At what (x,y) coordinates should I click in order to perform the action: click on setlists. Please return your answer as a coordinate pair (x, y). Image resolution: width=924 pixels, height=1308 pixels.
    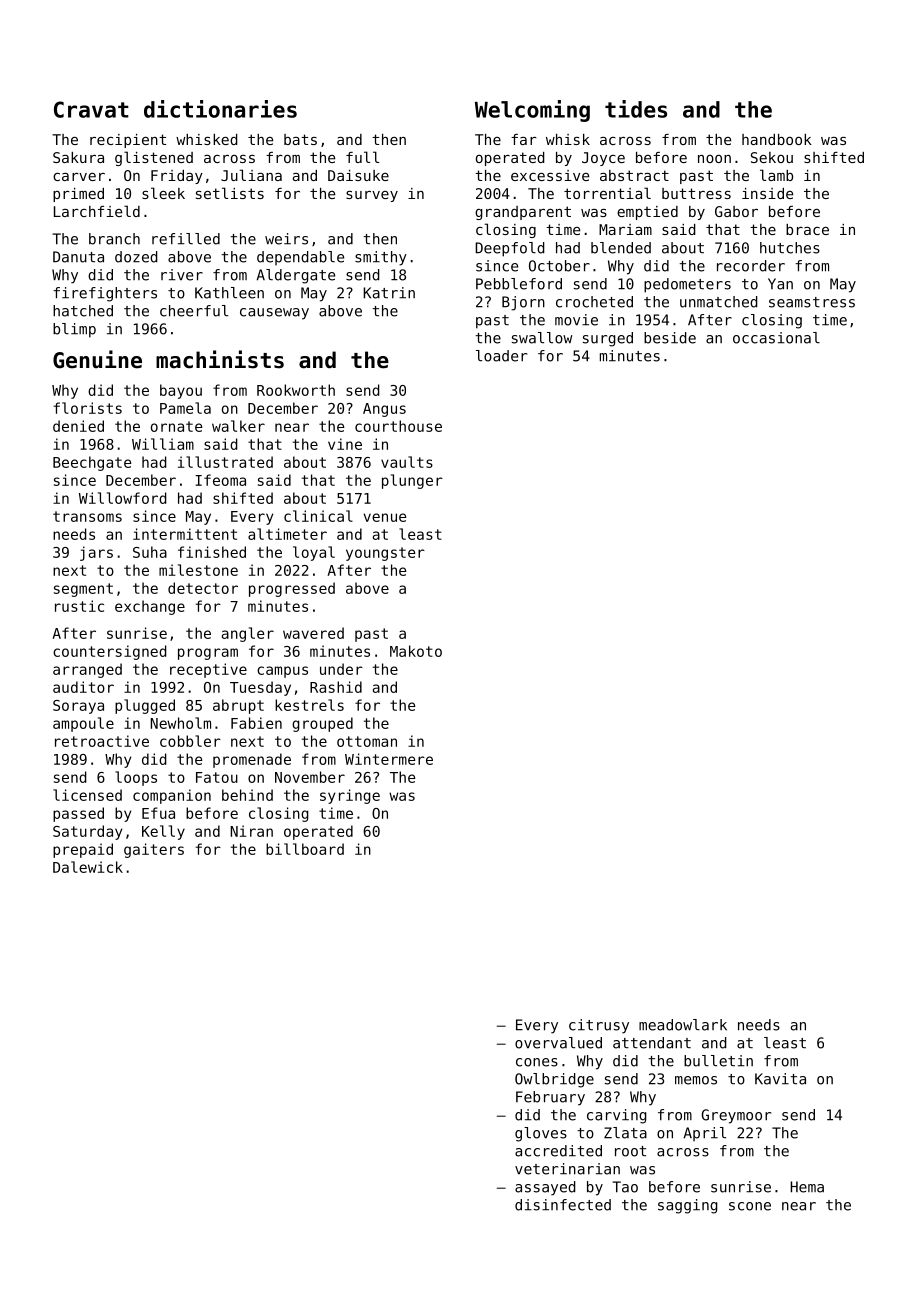
    Looking at the image, I should click on (230, 193).
